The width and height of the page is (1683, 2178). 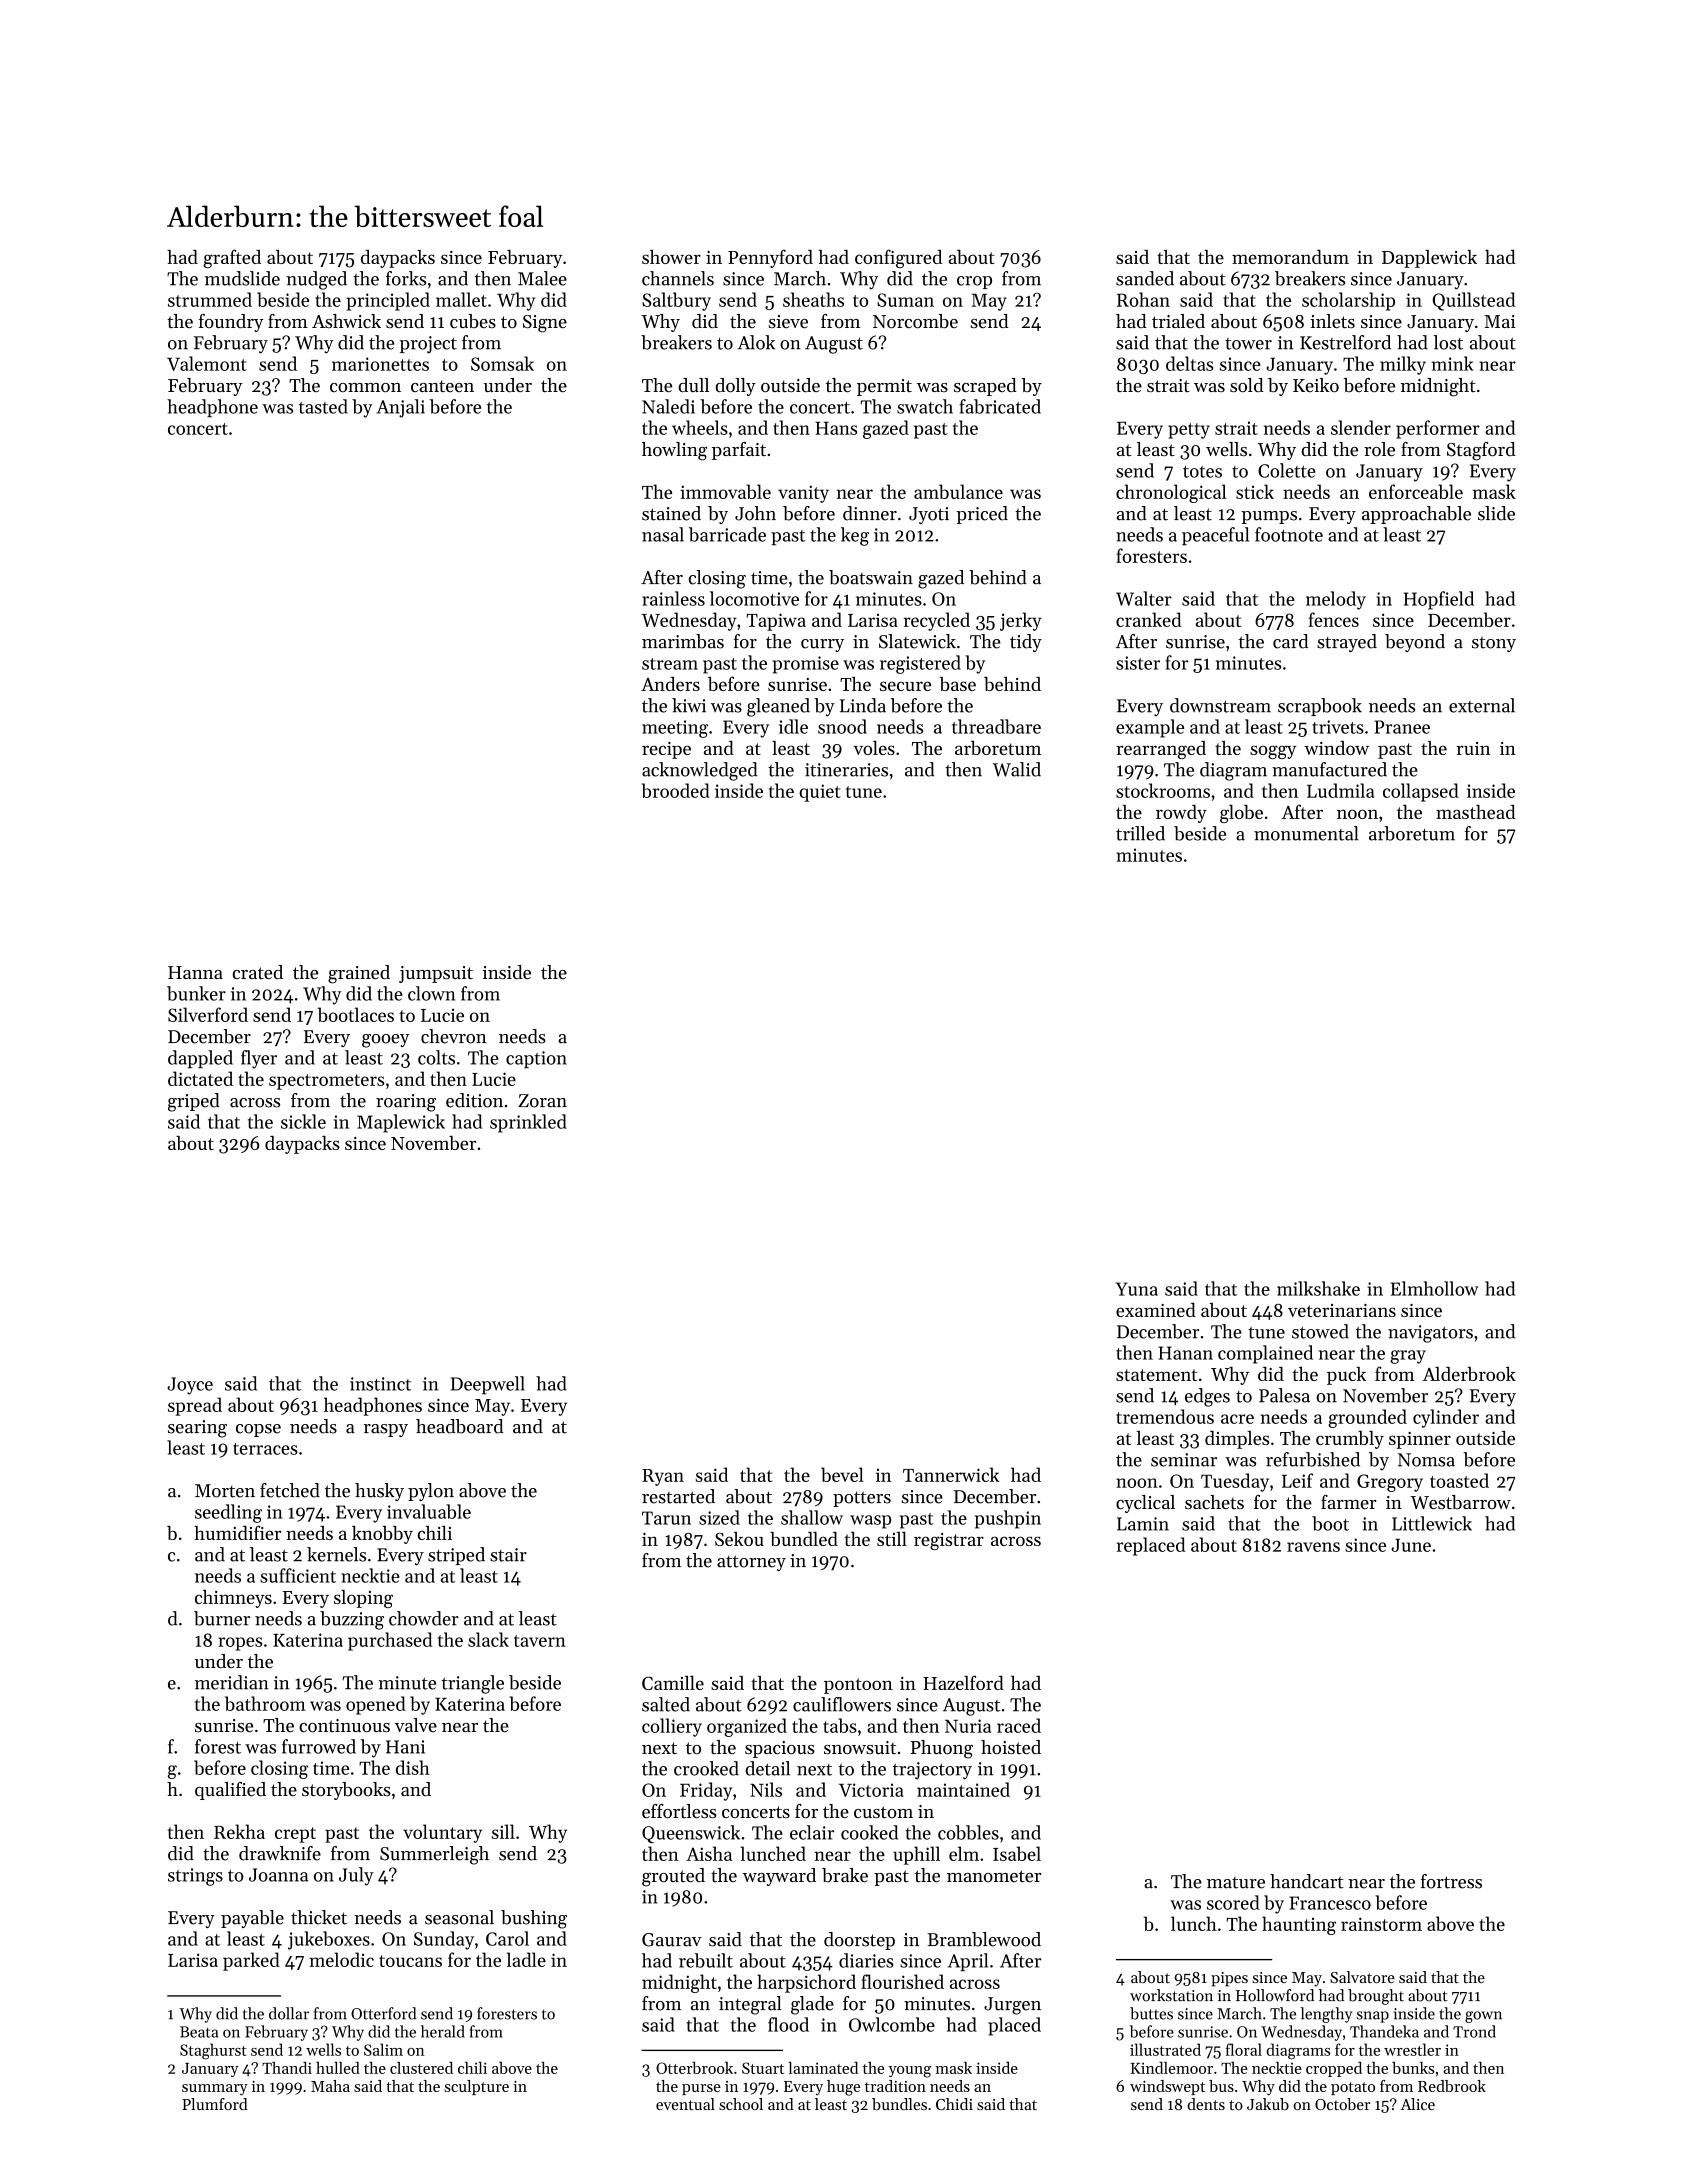 What do you see at coordinates (1140, 833) in the page?
I see `trilled` at bounding box center [1140, 833].
